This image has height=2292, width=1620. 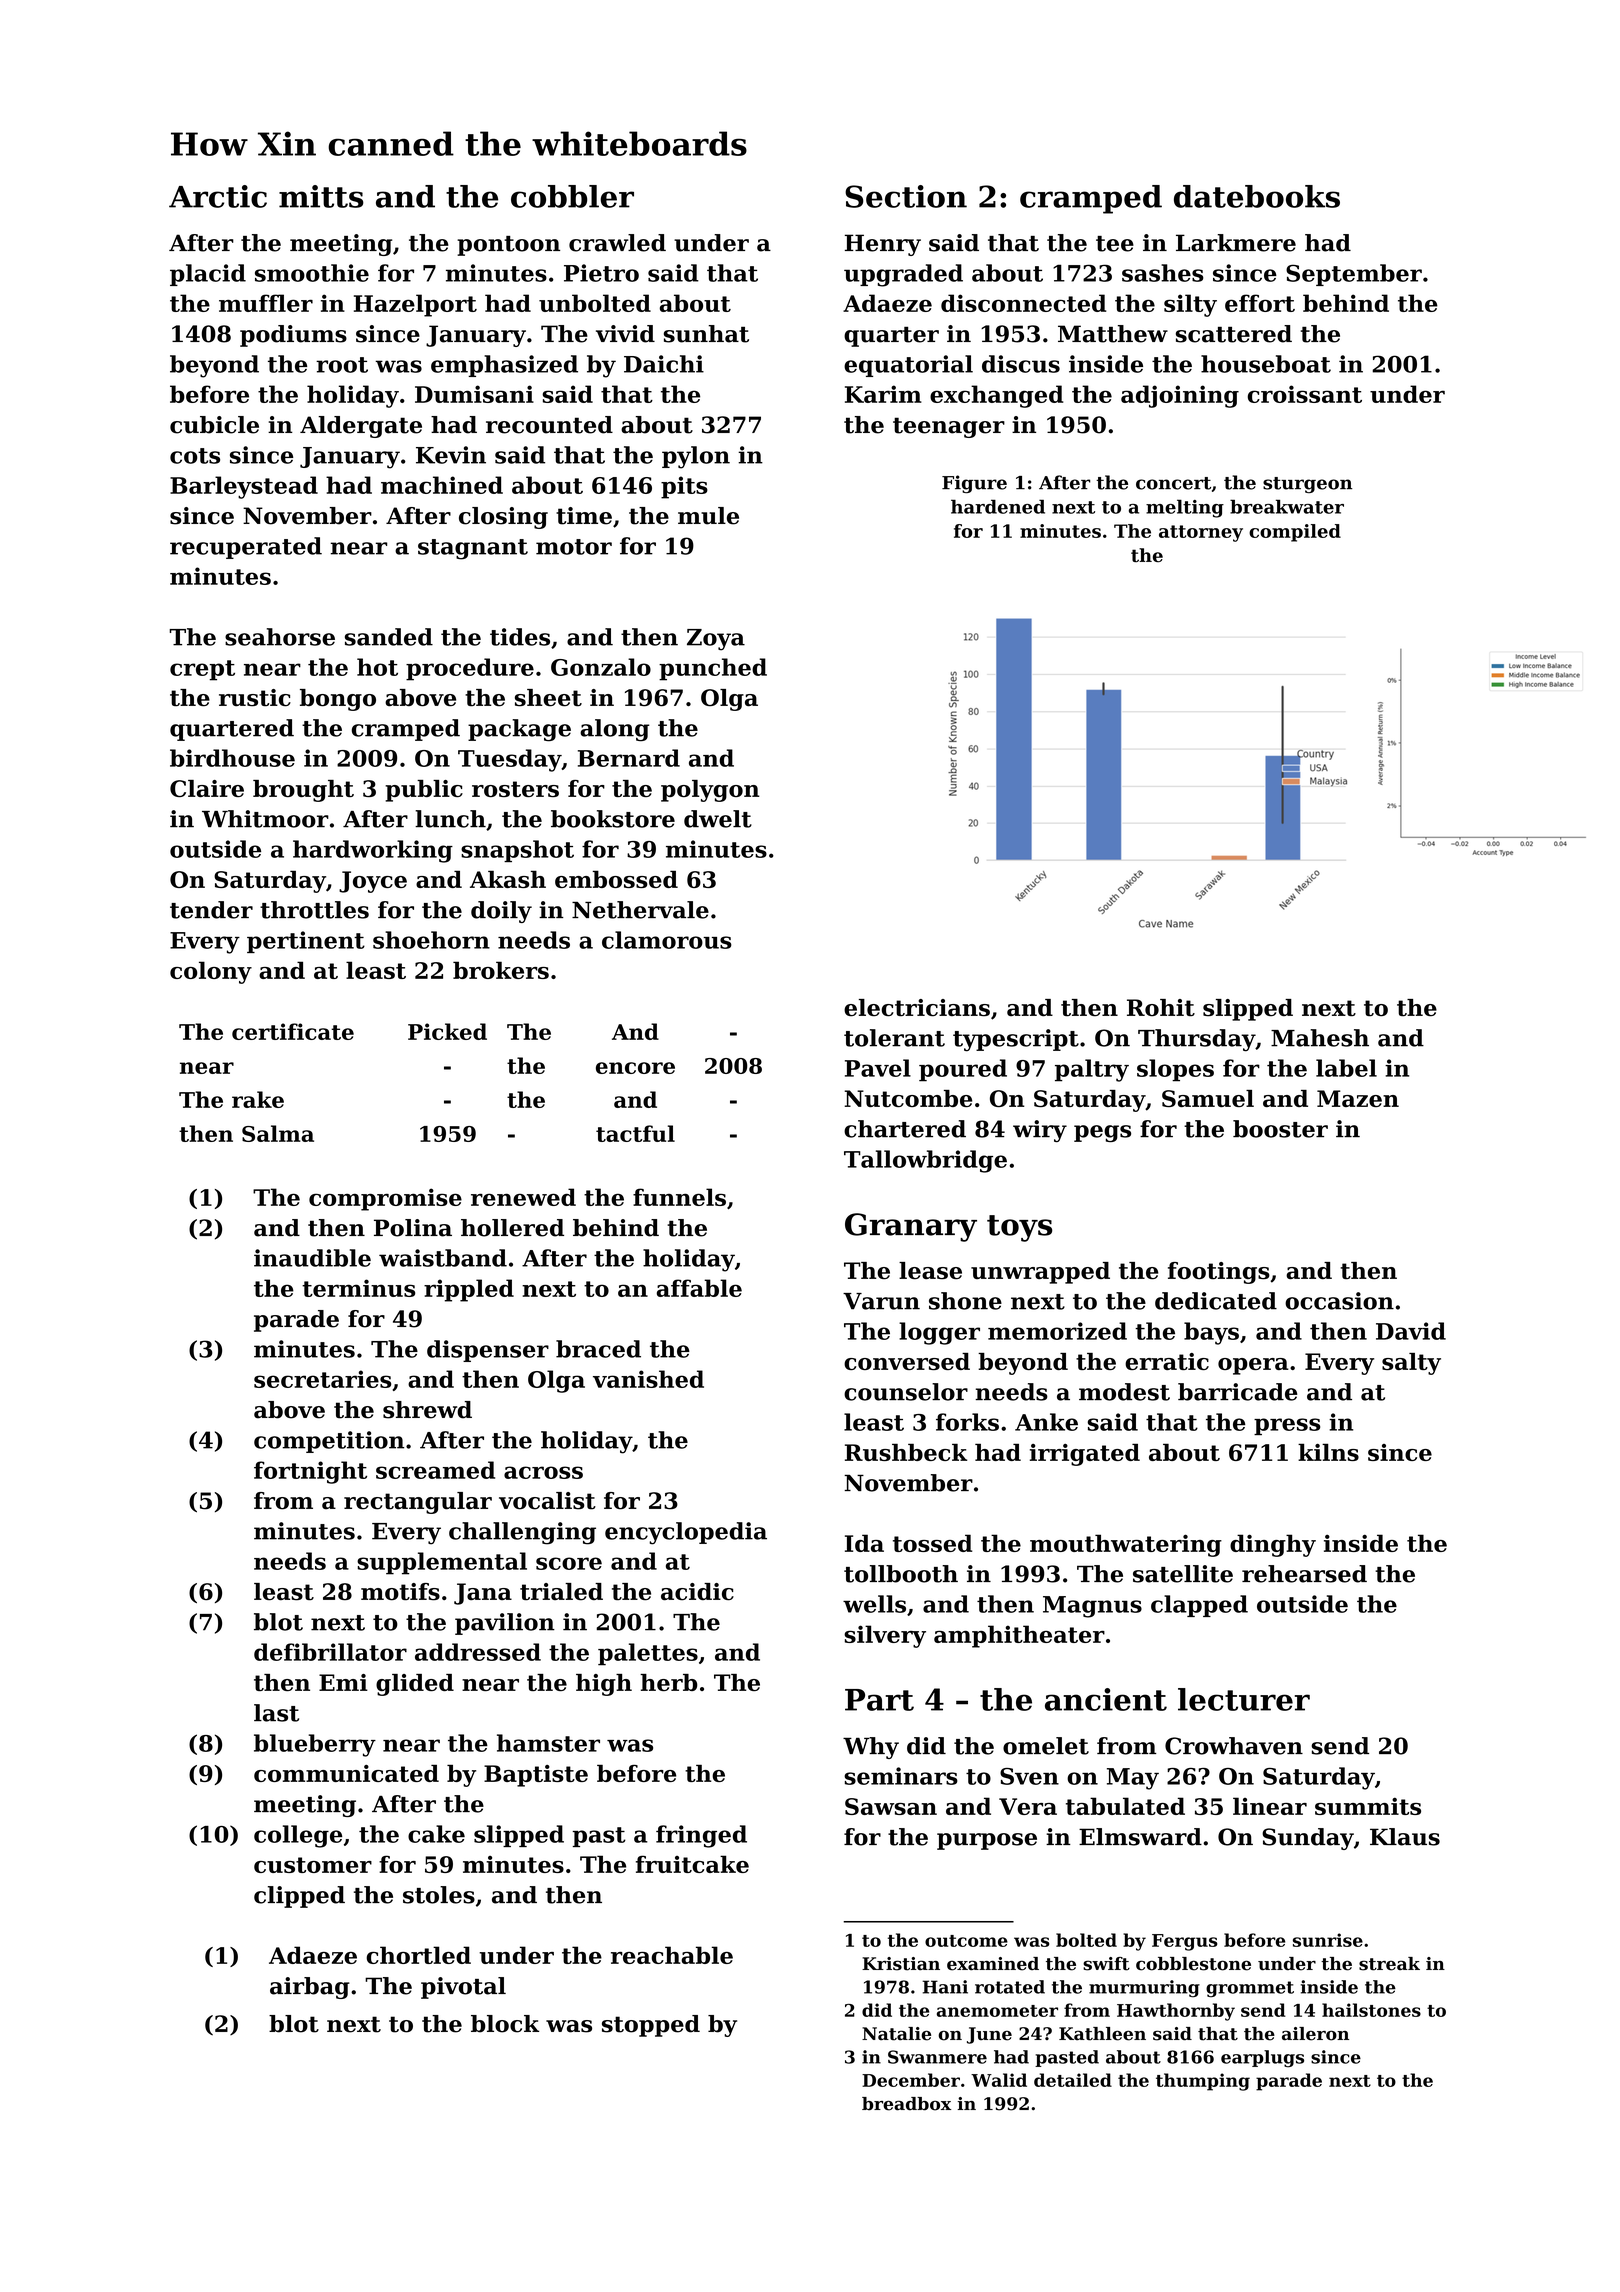 What do you see at coordinates (697, 1592) in the image?
I see `acidic` at bounding box center [697, 1592].
